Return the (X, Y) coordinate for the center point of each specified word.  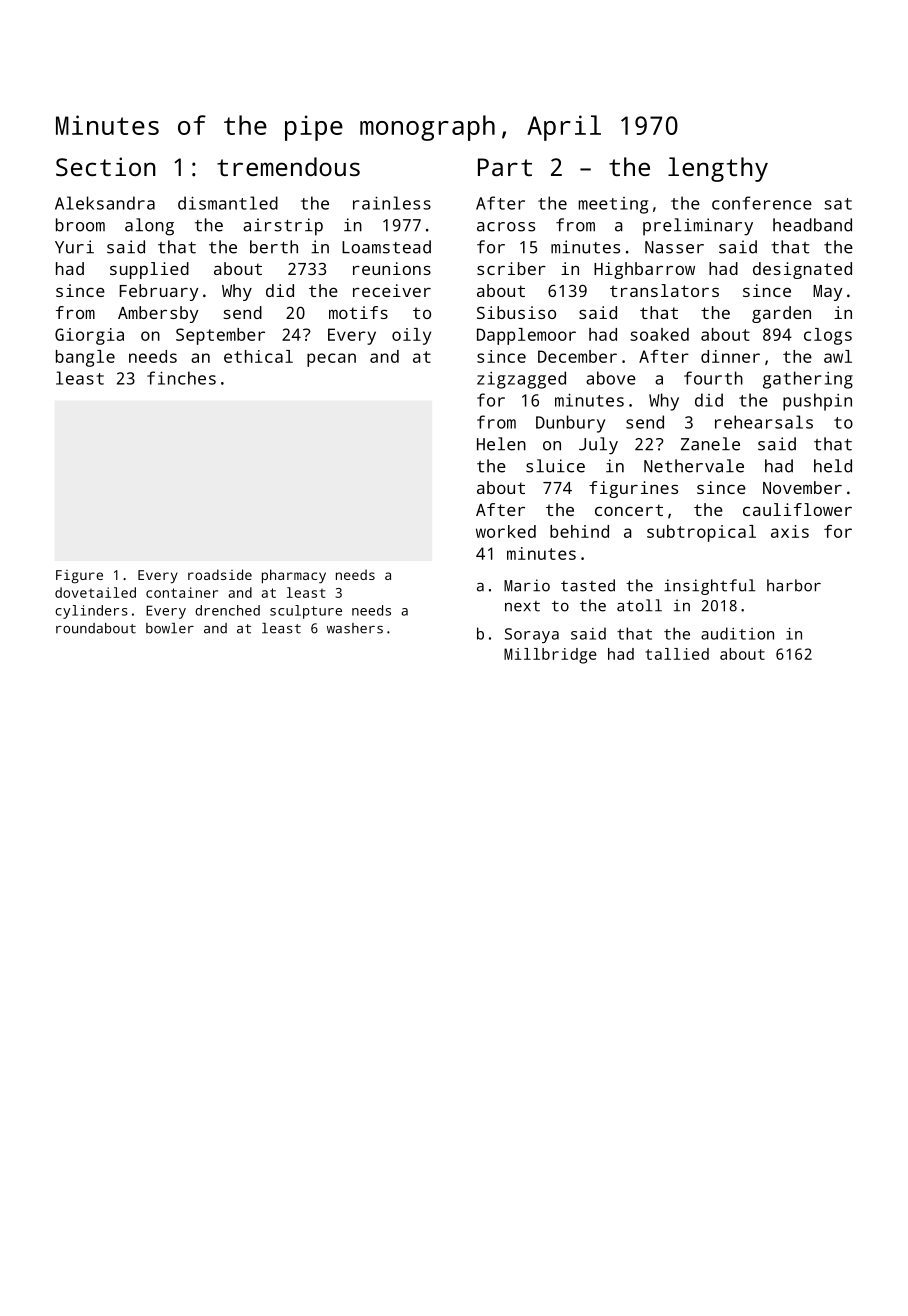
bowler (170, 628)
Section (106, 166)
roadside (220, 574)
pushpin (817, 402)
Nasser (674, 247)
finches (181, 378)
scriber (511, 268)
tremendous (288, 166)
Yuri (74, 247)
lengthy (718, 169)
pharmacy (294, 576)
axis (790, 531)
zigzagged (521, 380)
